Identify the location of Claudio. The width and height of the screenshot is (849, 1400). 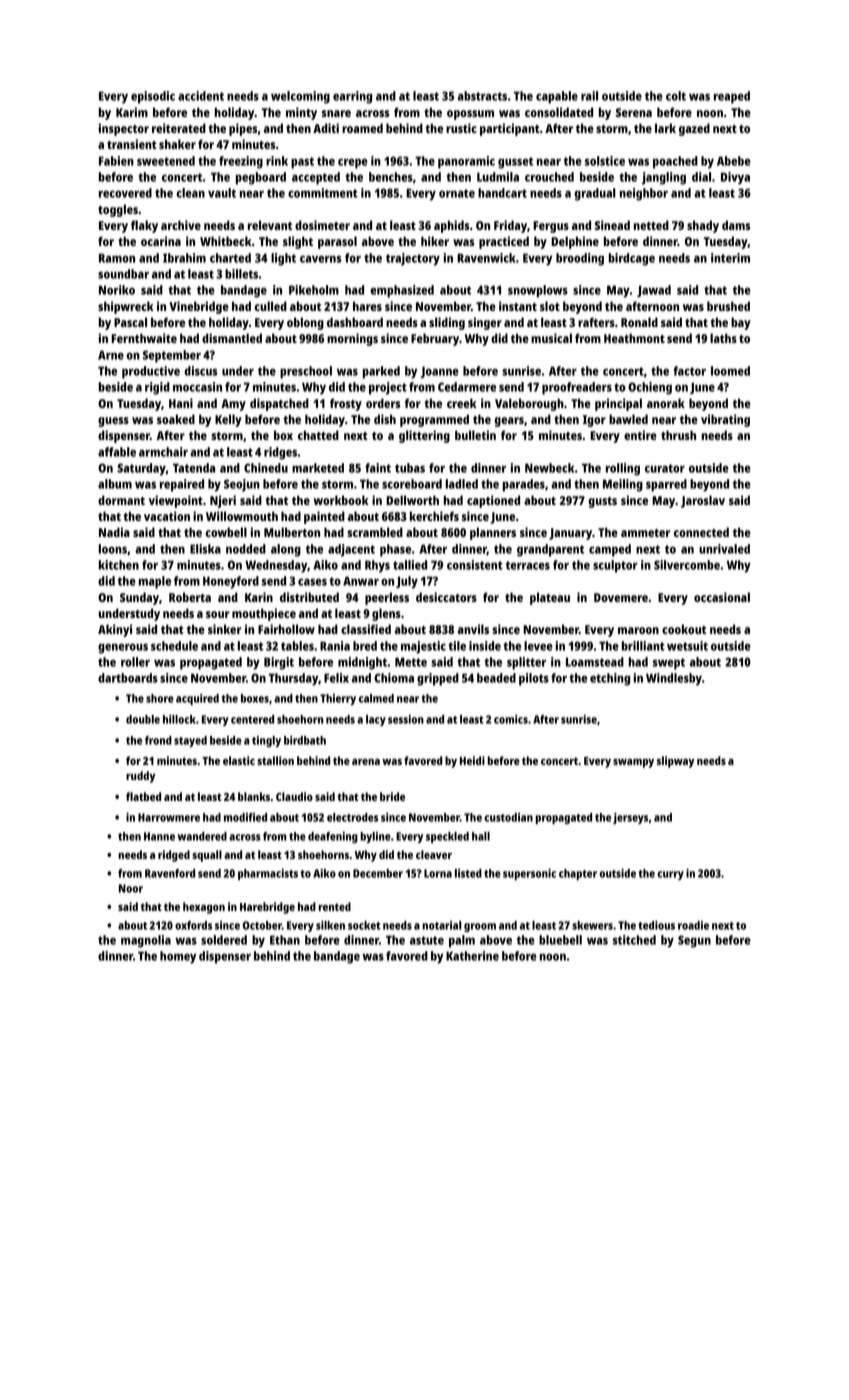
(294, 796).
